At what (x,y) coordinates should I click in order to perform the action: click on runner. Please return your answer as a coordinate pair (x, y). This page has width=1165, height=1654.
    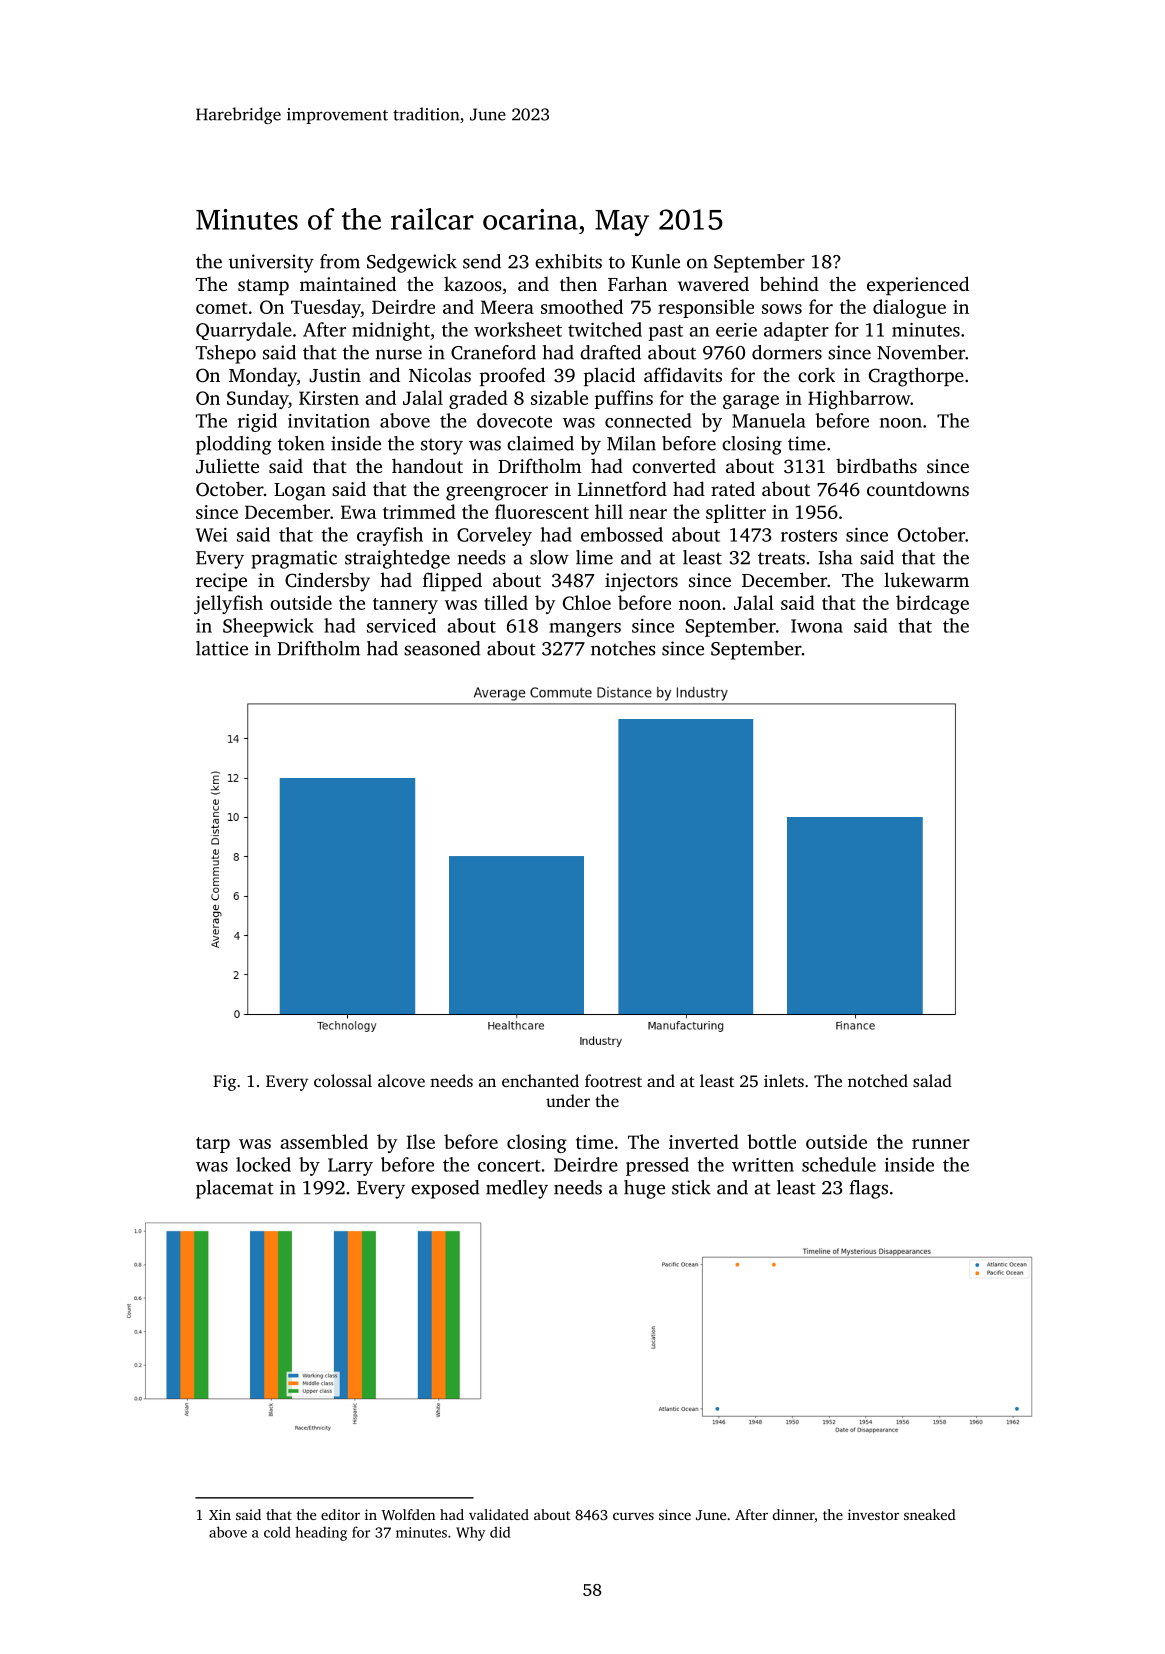
    Looking at the image, I should click on (941, 1144).
